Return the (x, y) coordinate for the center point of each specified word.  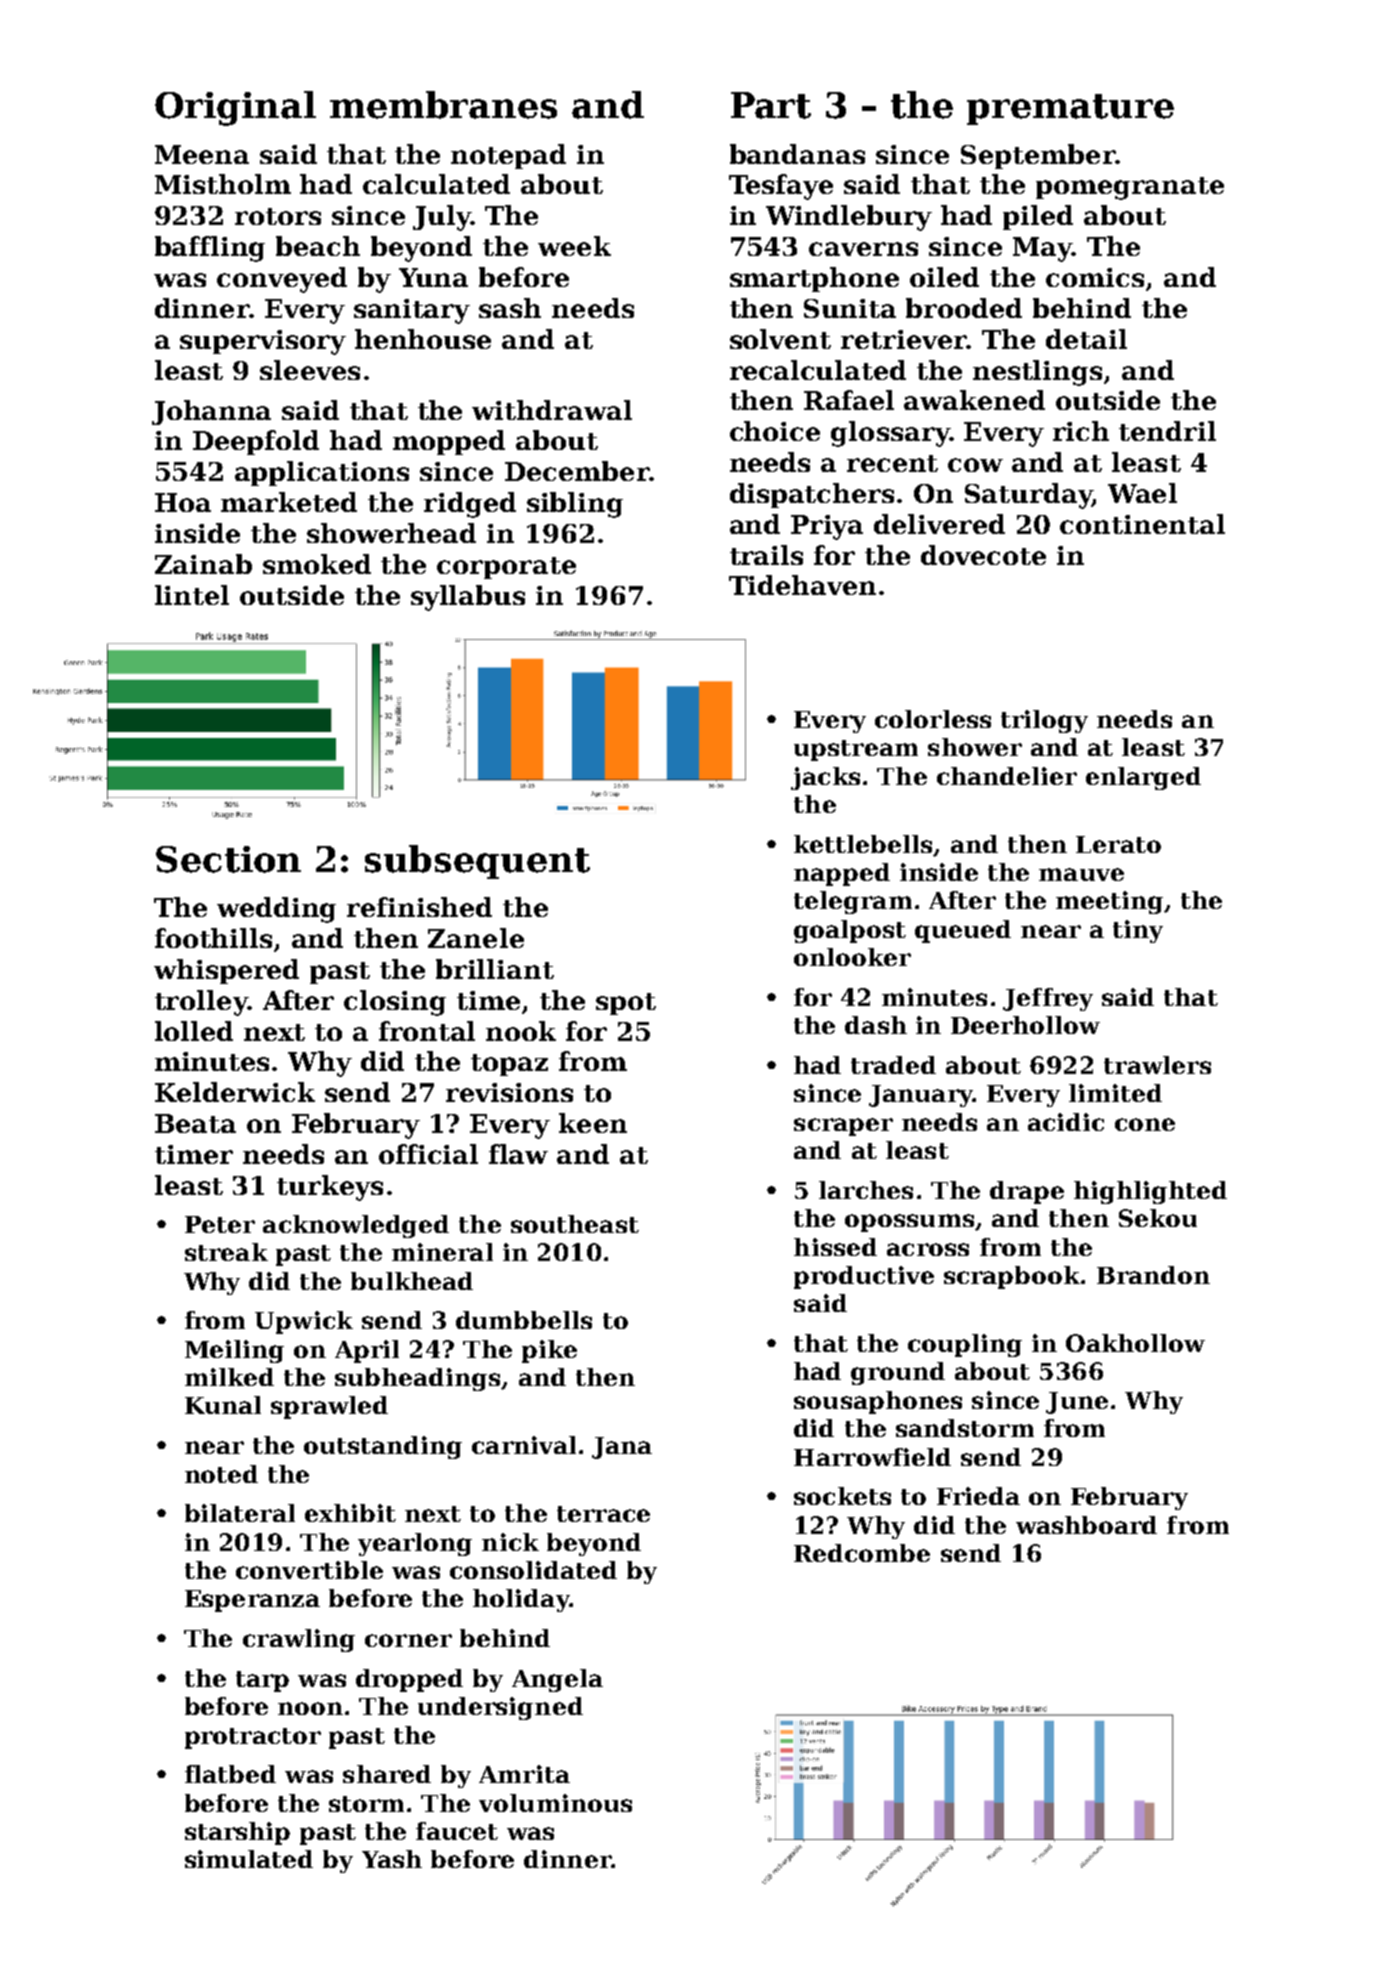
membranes (443, 105)
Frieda (978, 1496)
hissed (835, 1247)
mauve (1081, 874)
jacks (825, 778)
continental (1142, 524)
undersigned (500, 1708)
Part (771, 105)
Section (228, 859)
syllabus (468, 598)
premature (1070, 109)
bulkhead (412, 1281)
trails (766, 555)
